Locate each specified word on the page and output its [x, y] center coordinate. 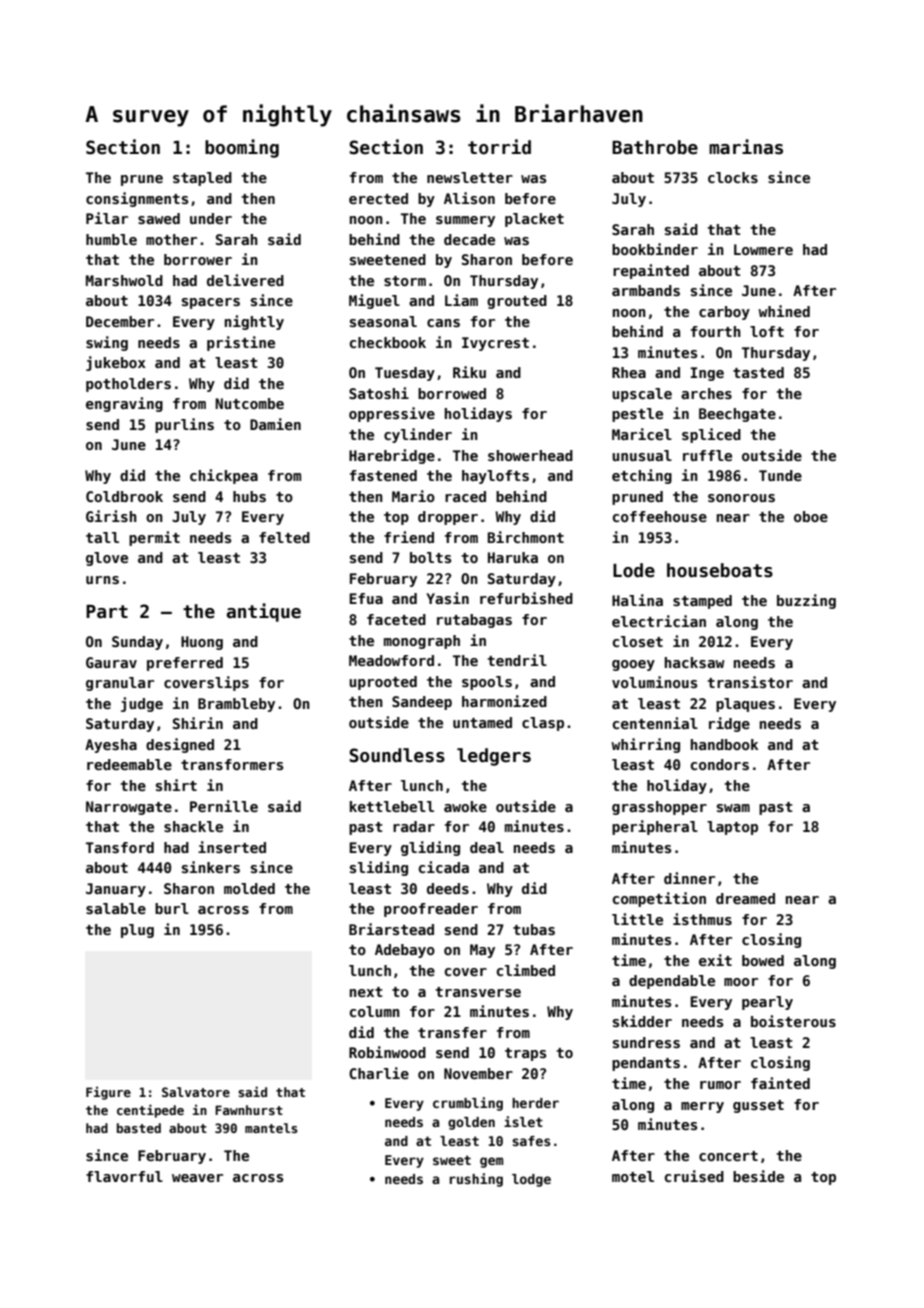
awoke [465, 806]
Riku [469, 372]
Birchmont [526, 537]
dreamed [745, 898]
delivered [245, 280]
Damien [275, 424]
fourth [716, 331]
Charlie [379, 1073]
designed [180, 745]
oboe [811, 516]
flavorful [124, 1176]
